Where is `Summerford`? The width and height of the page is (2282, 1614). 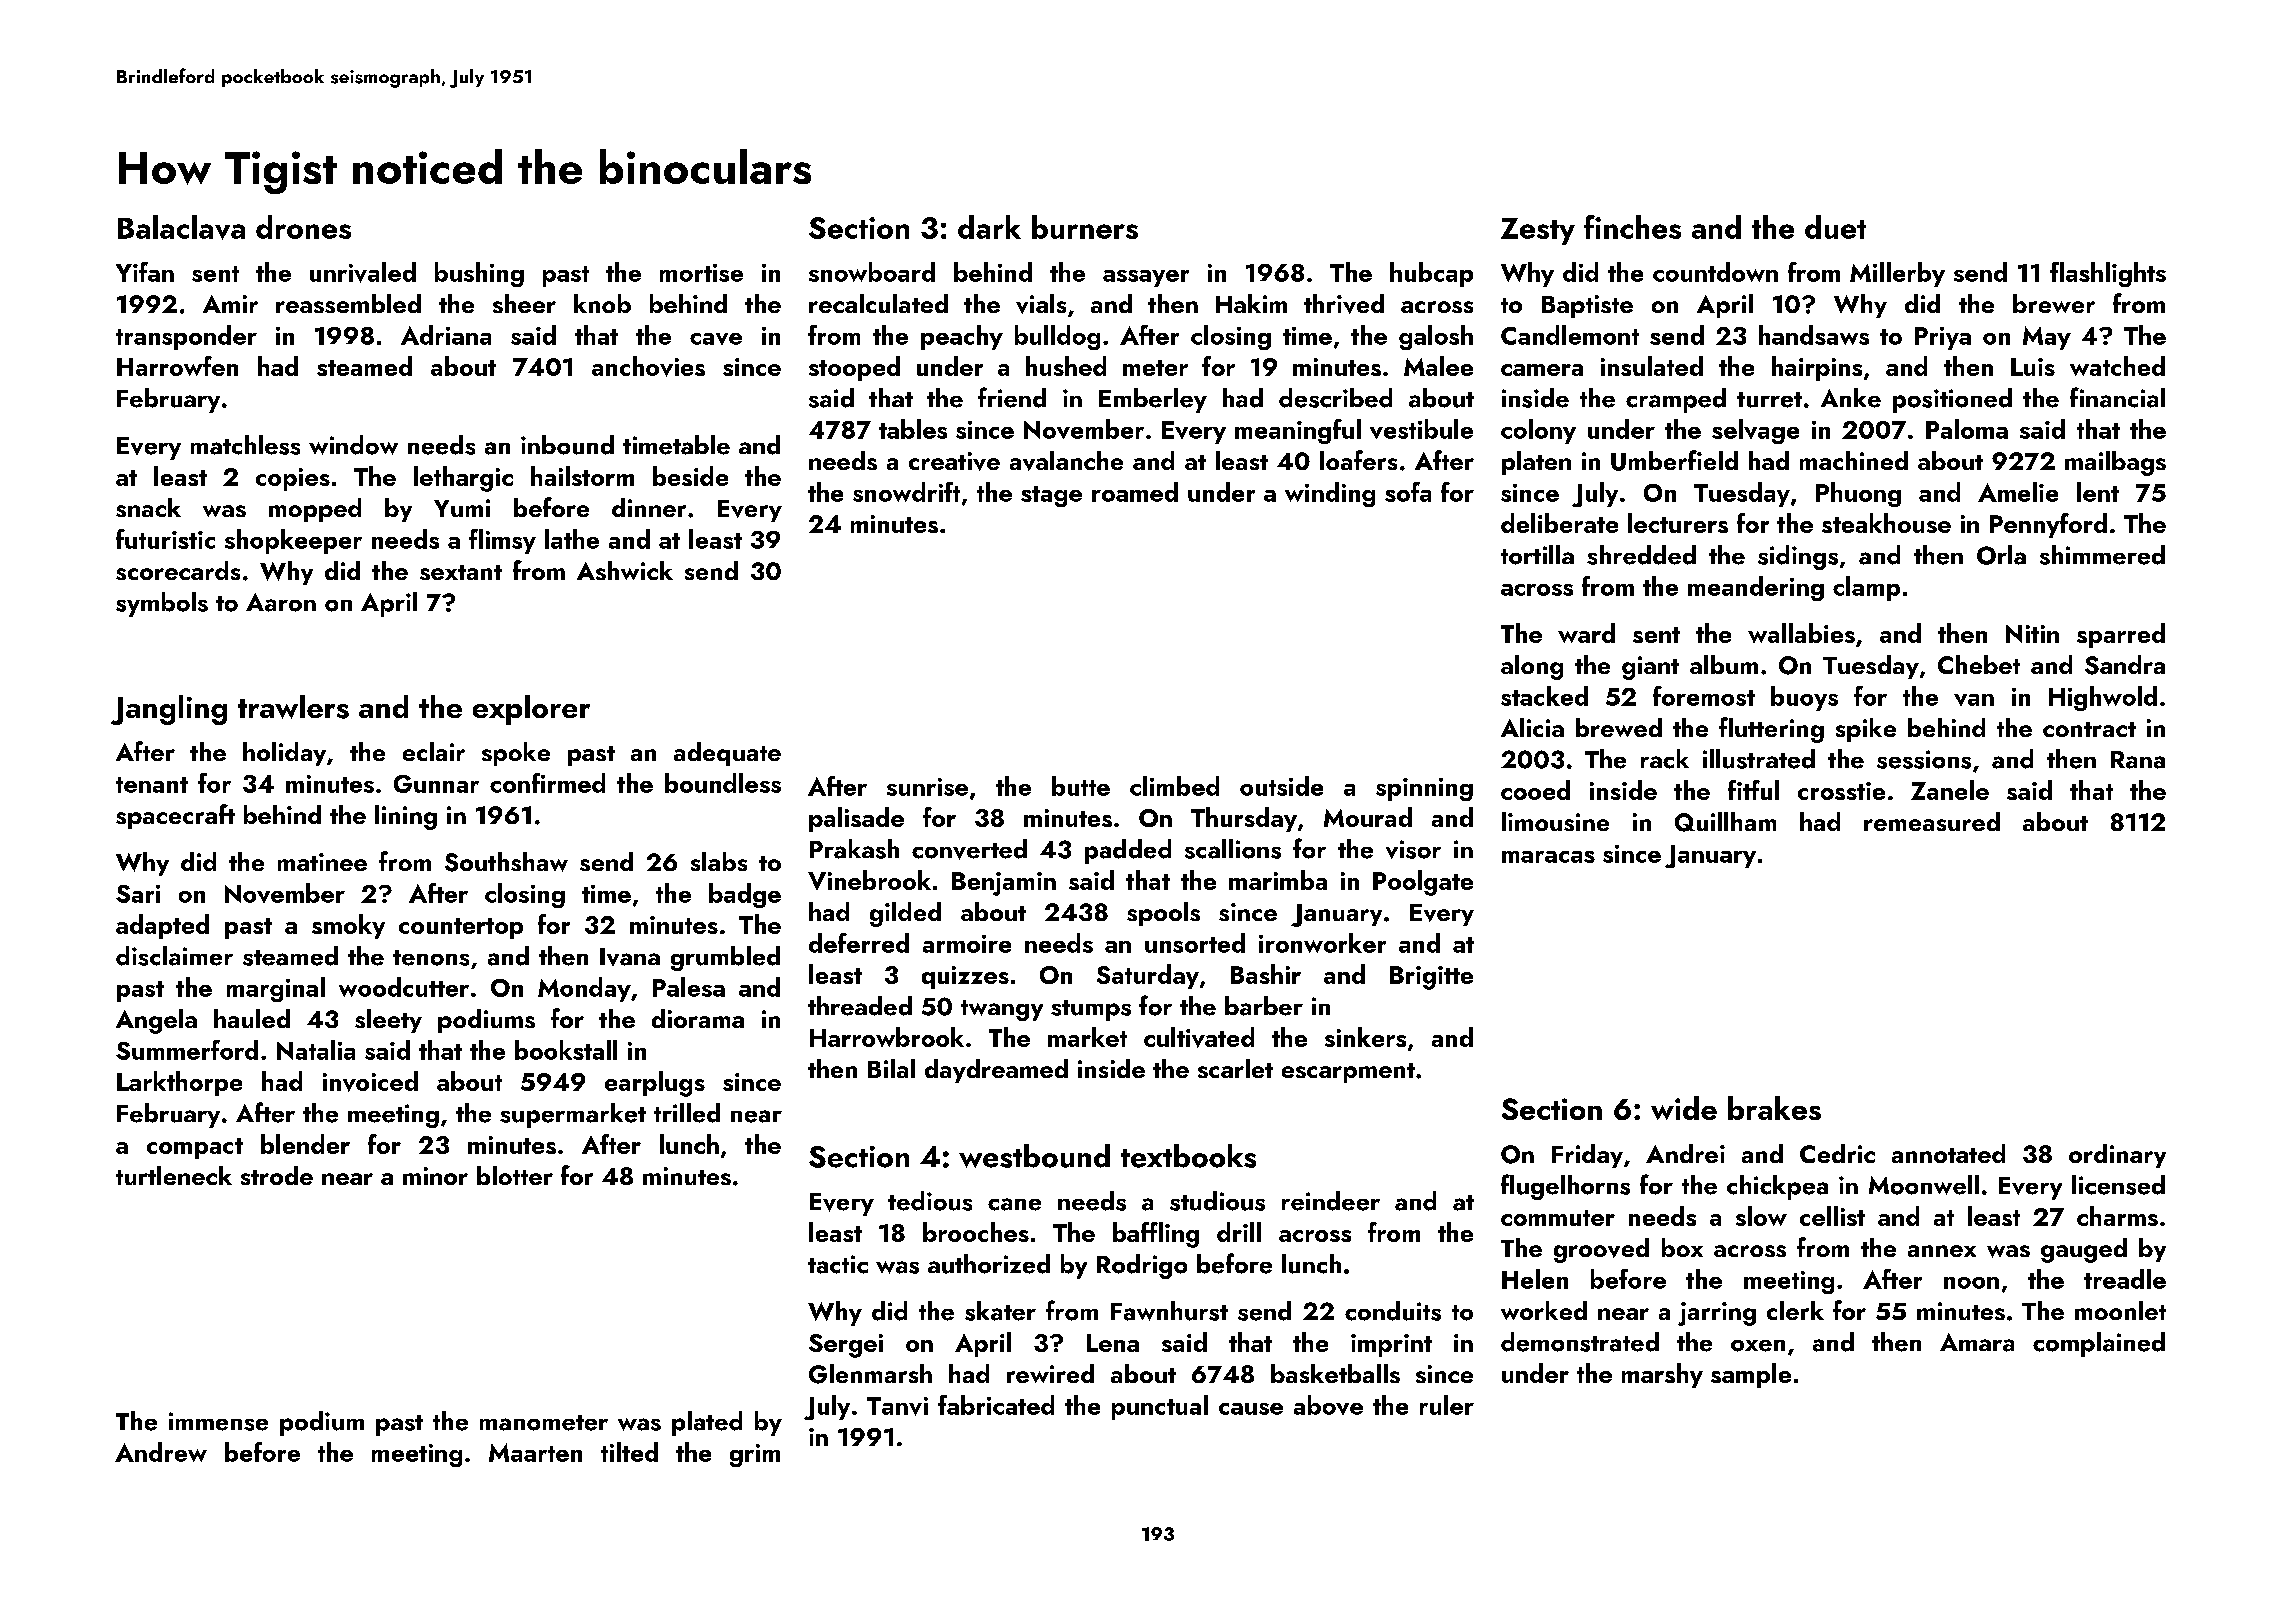 Summerford is located at coordinates (187, 1050).
